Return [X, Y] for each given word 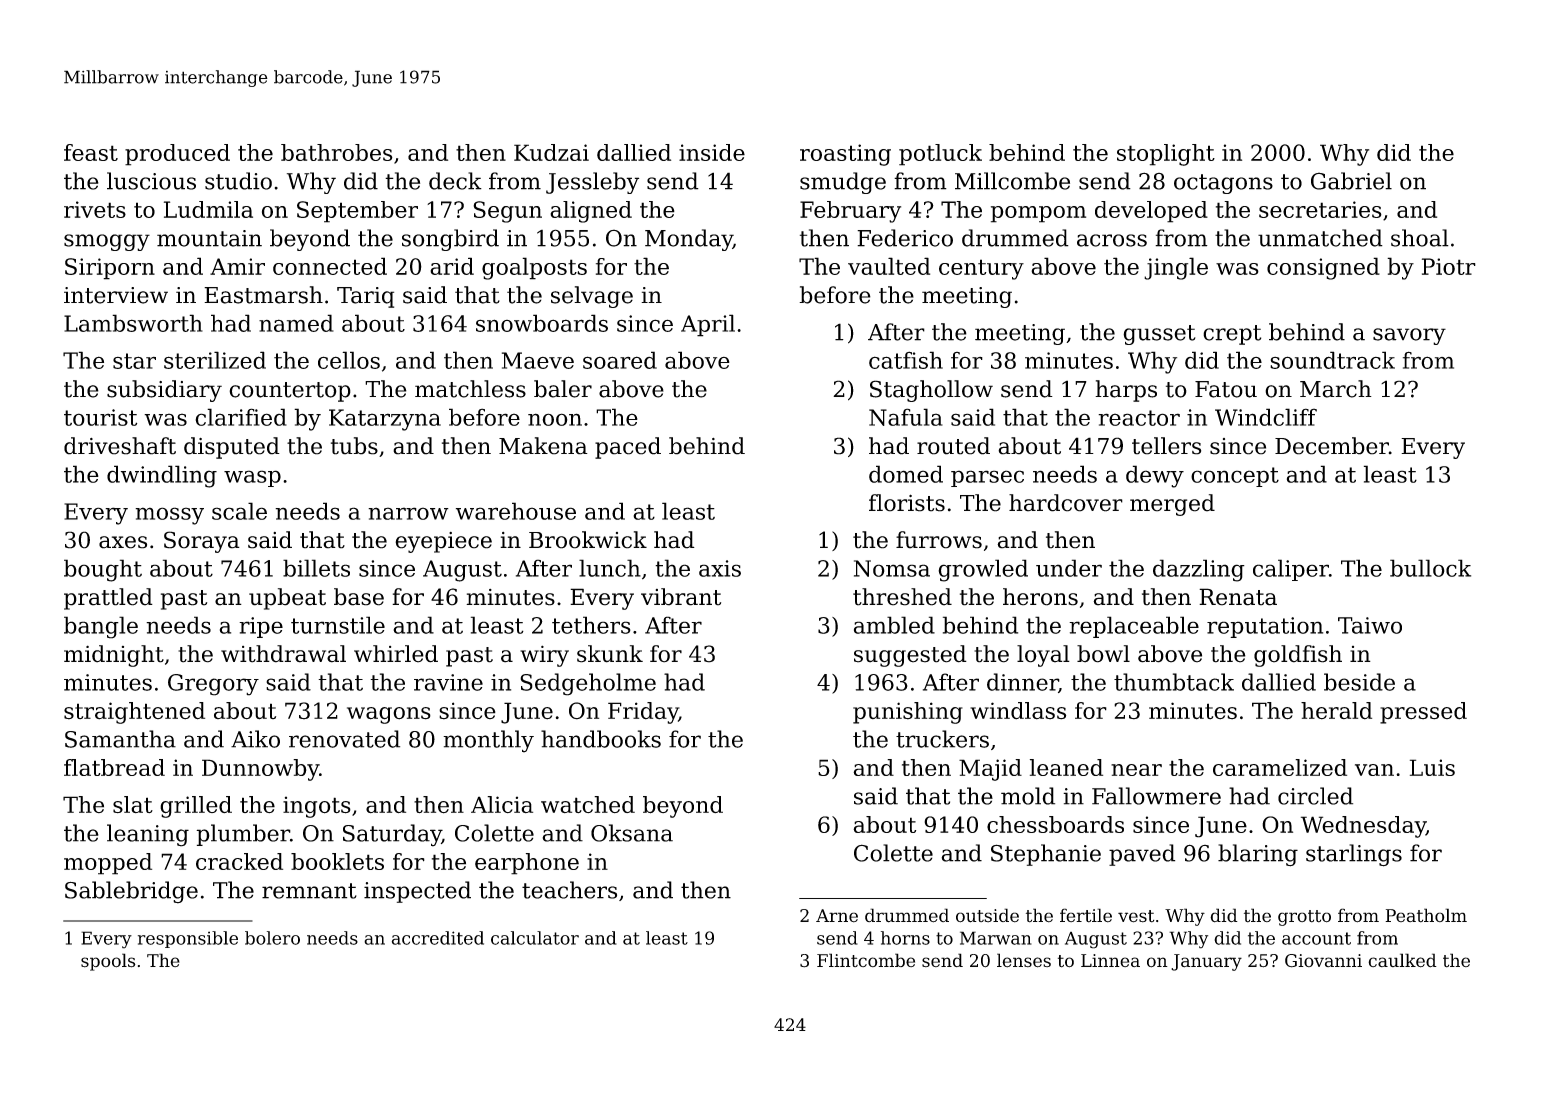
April [708, 325]
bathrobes [337, 152]
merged [1172, 505]
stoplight [1166, 155]
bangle [101, 627]
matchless [470, 389]
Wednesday [1363, 827]
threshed [902, 597]
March [1336, 389]
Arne [837, 916]
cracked [239, 861]
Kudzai [551, 152]
